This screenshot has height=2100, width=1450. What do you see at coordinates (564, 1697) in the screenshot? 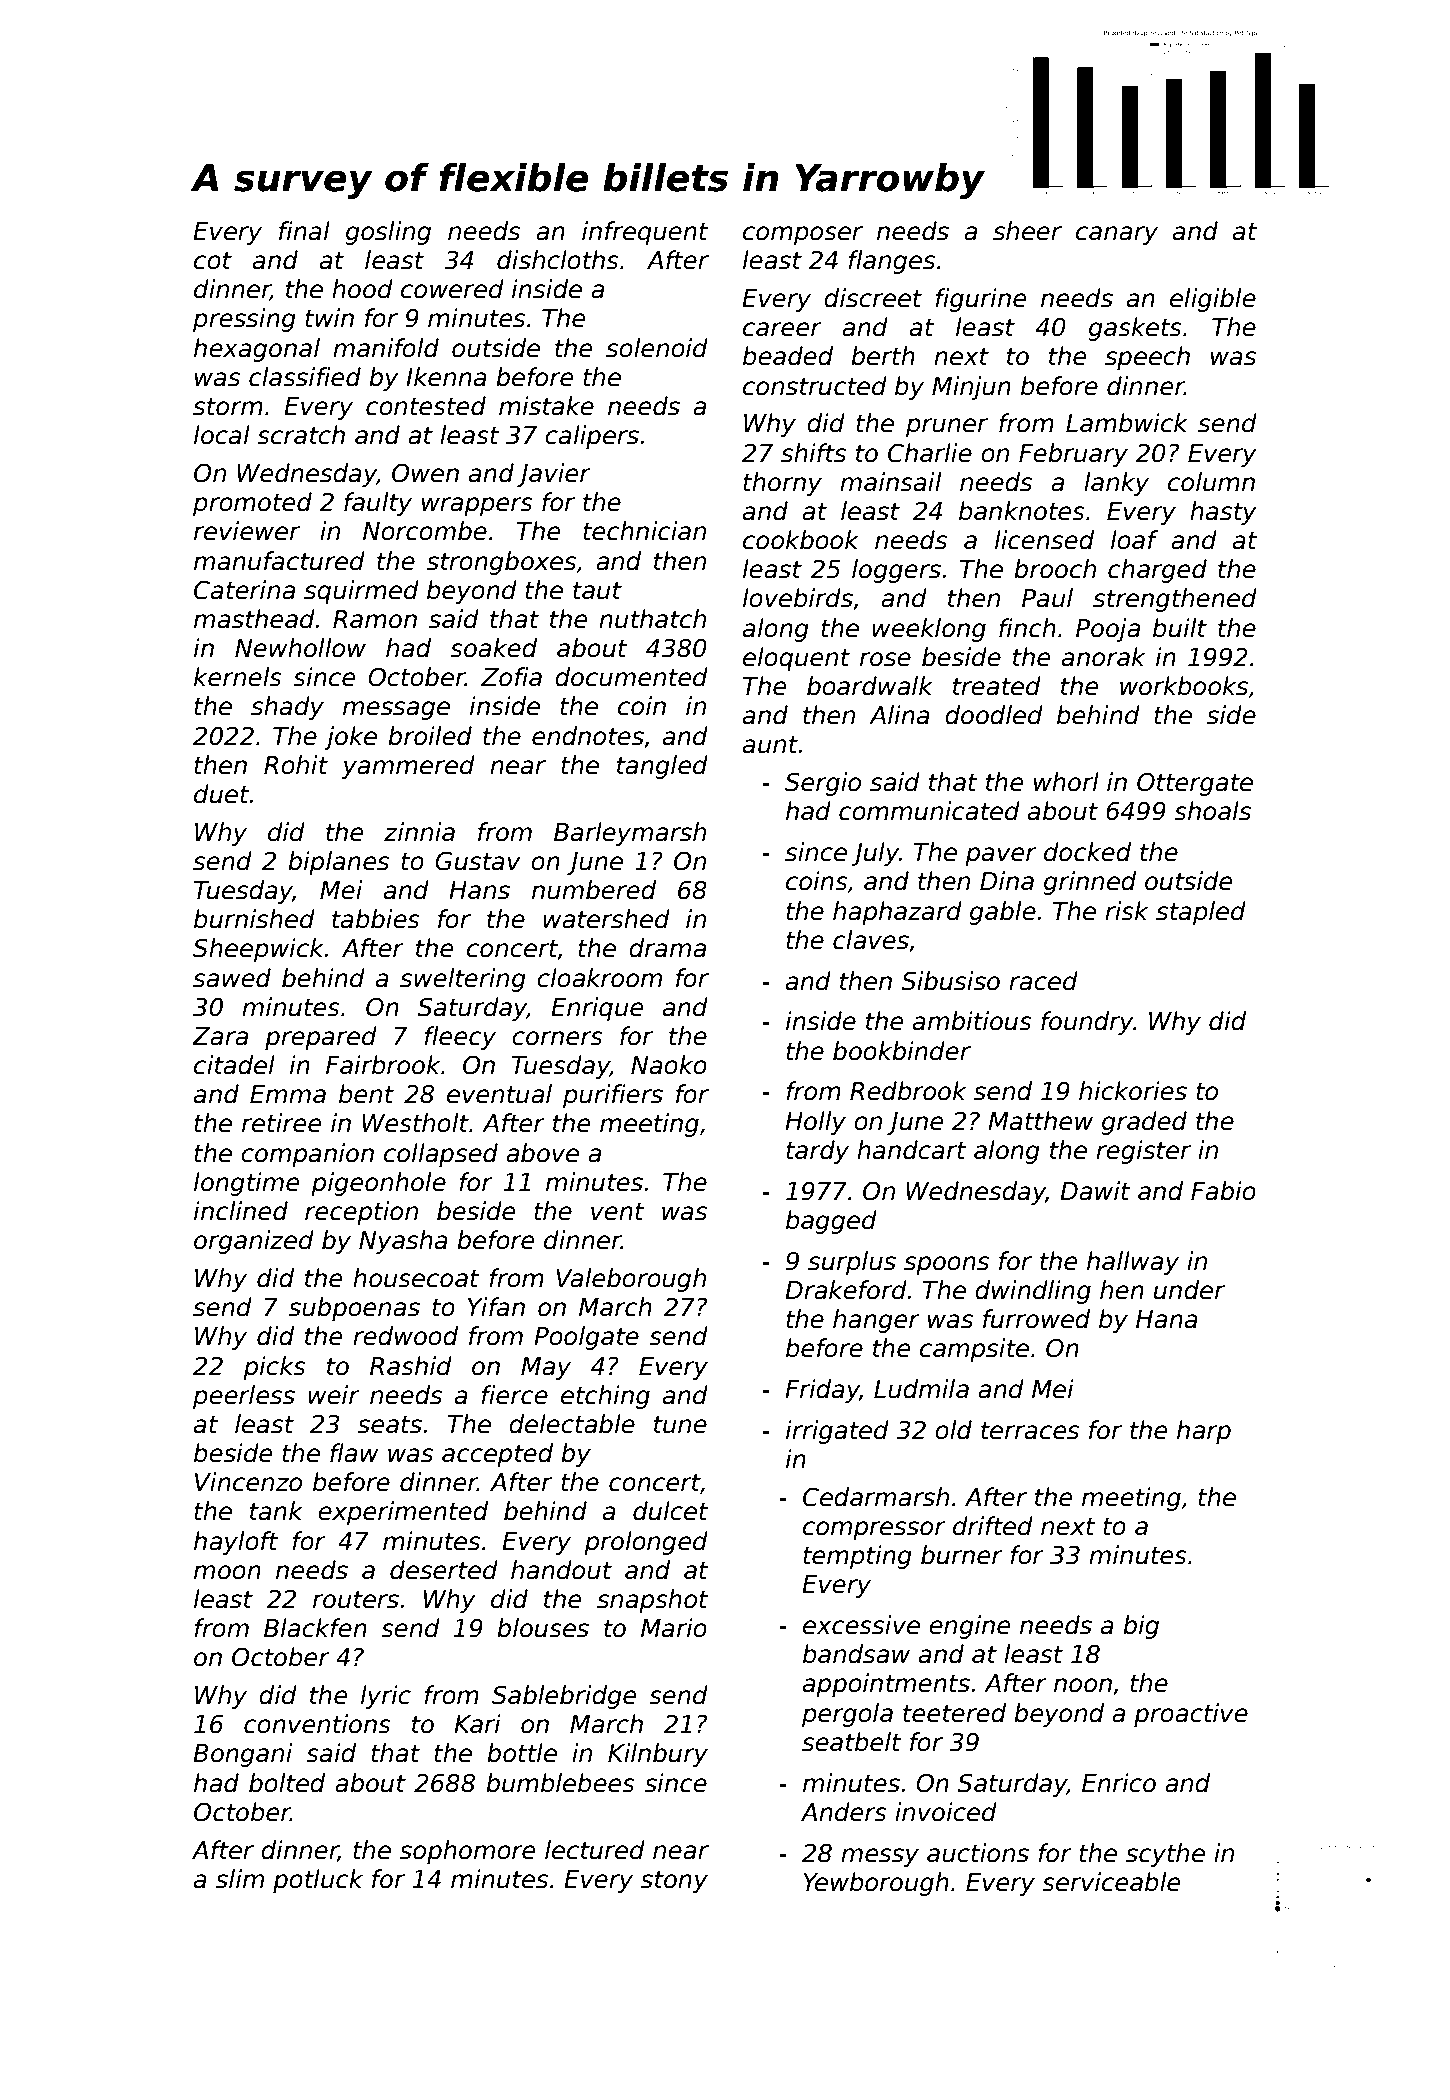
I see `Sablebridge` at bounding box center [564, 1697].
